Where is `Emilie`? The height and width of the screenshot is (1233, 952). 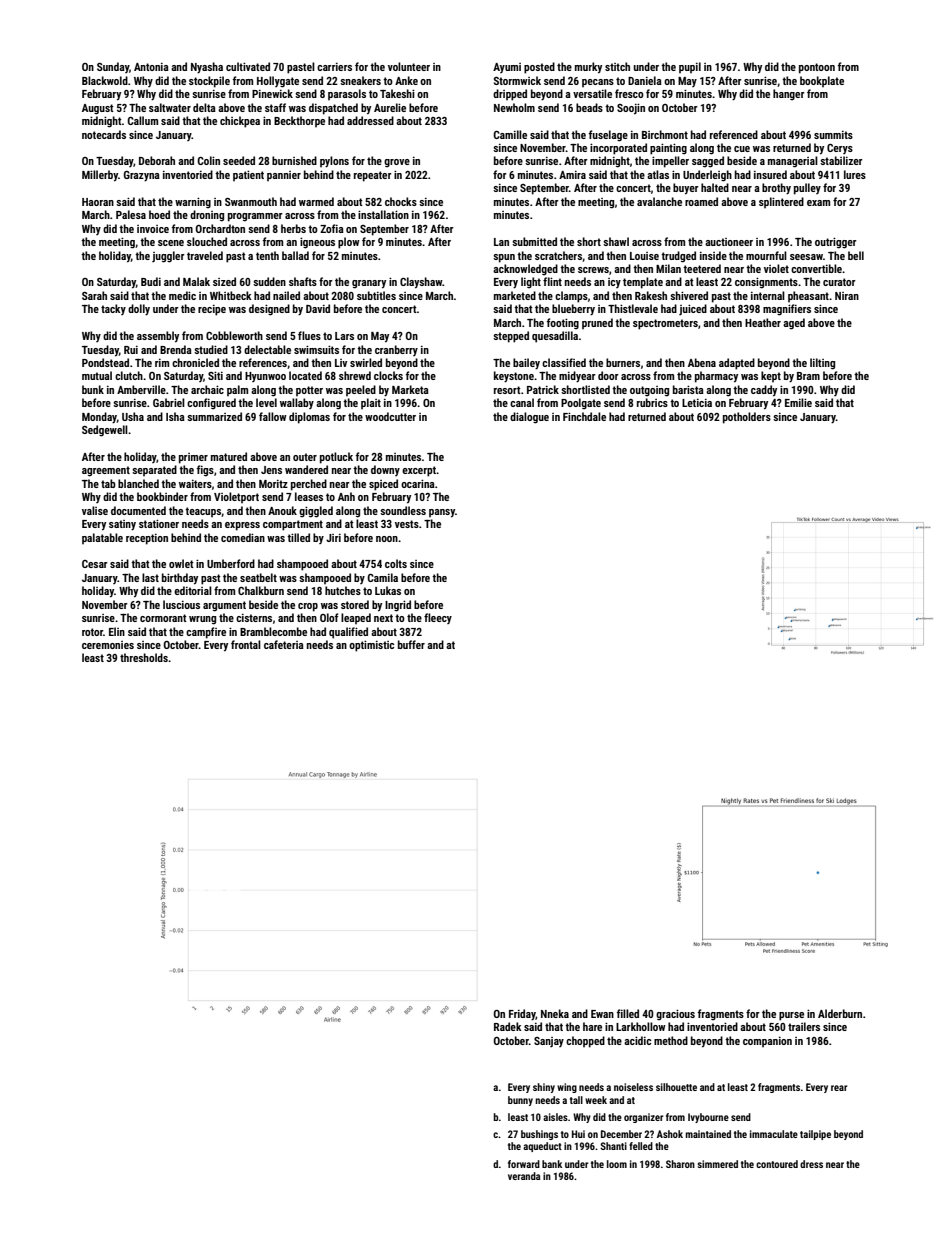 Emilie is located at coordinates (798, 402).
